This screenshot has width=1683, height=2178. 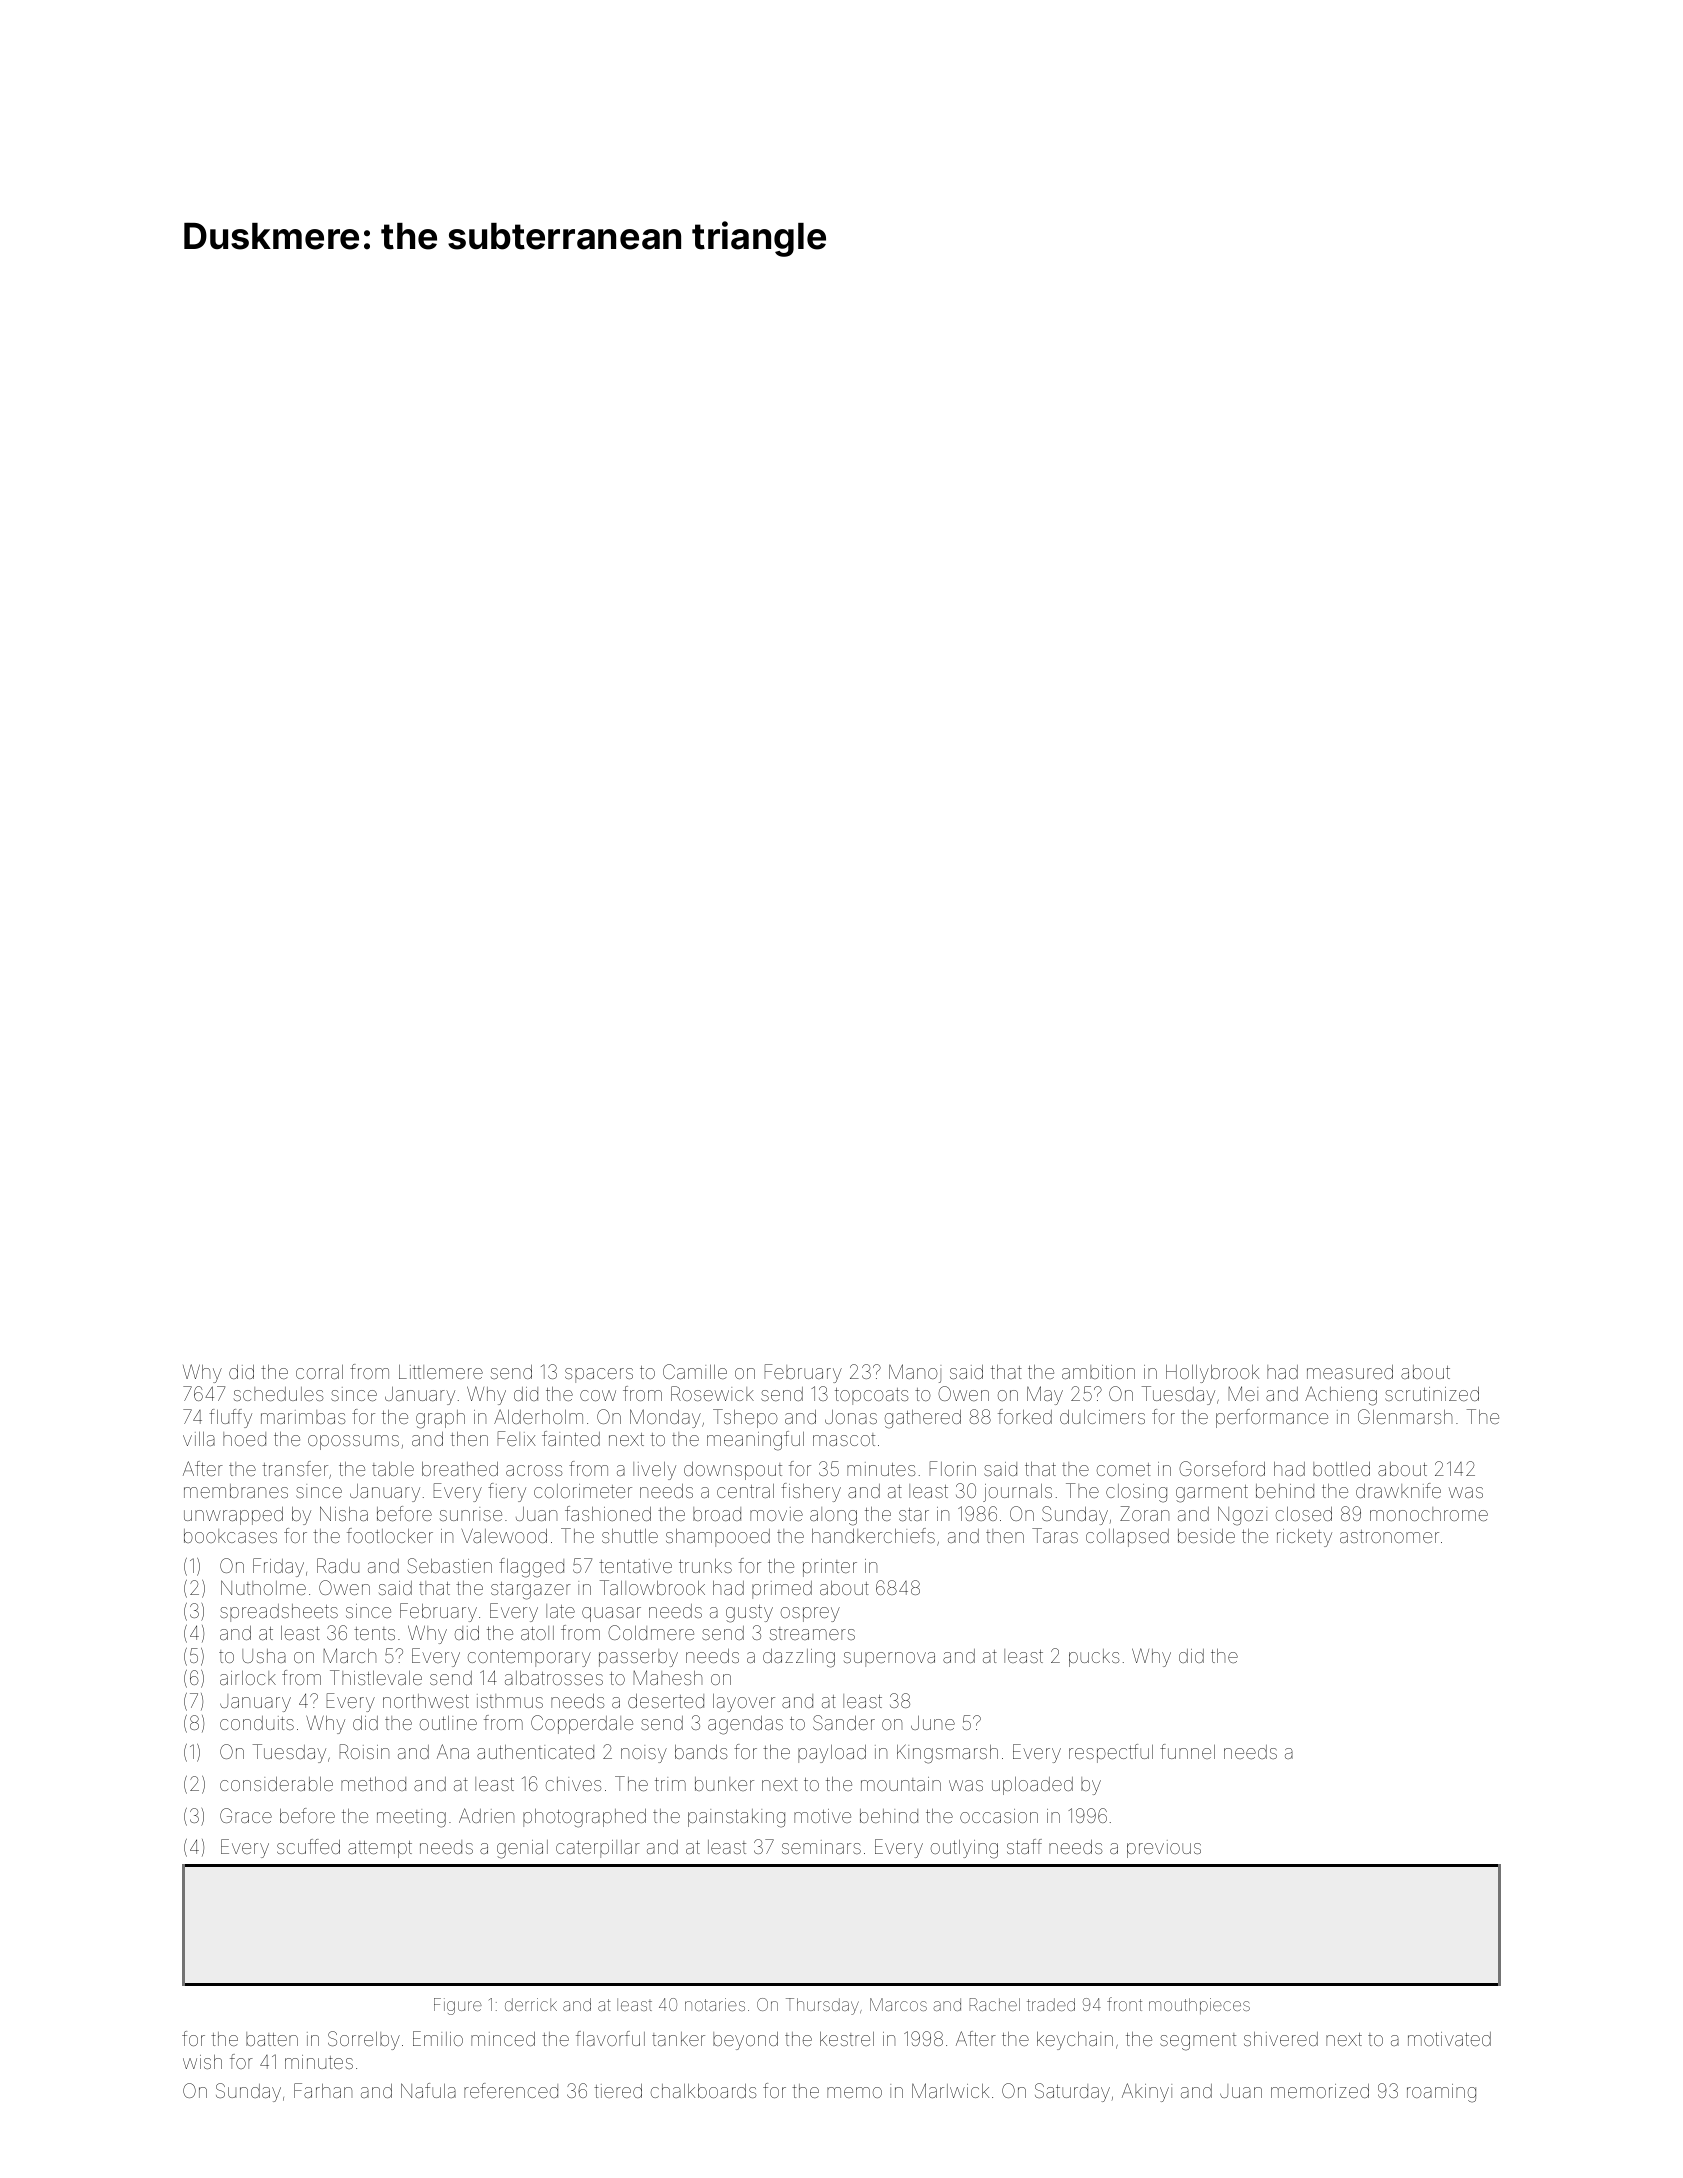 What do you see at coordinates (733, 1471) in the screenshot?
I see `downspout` at bounding box center [733, 1471].
